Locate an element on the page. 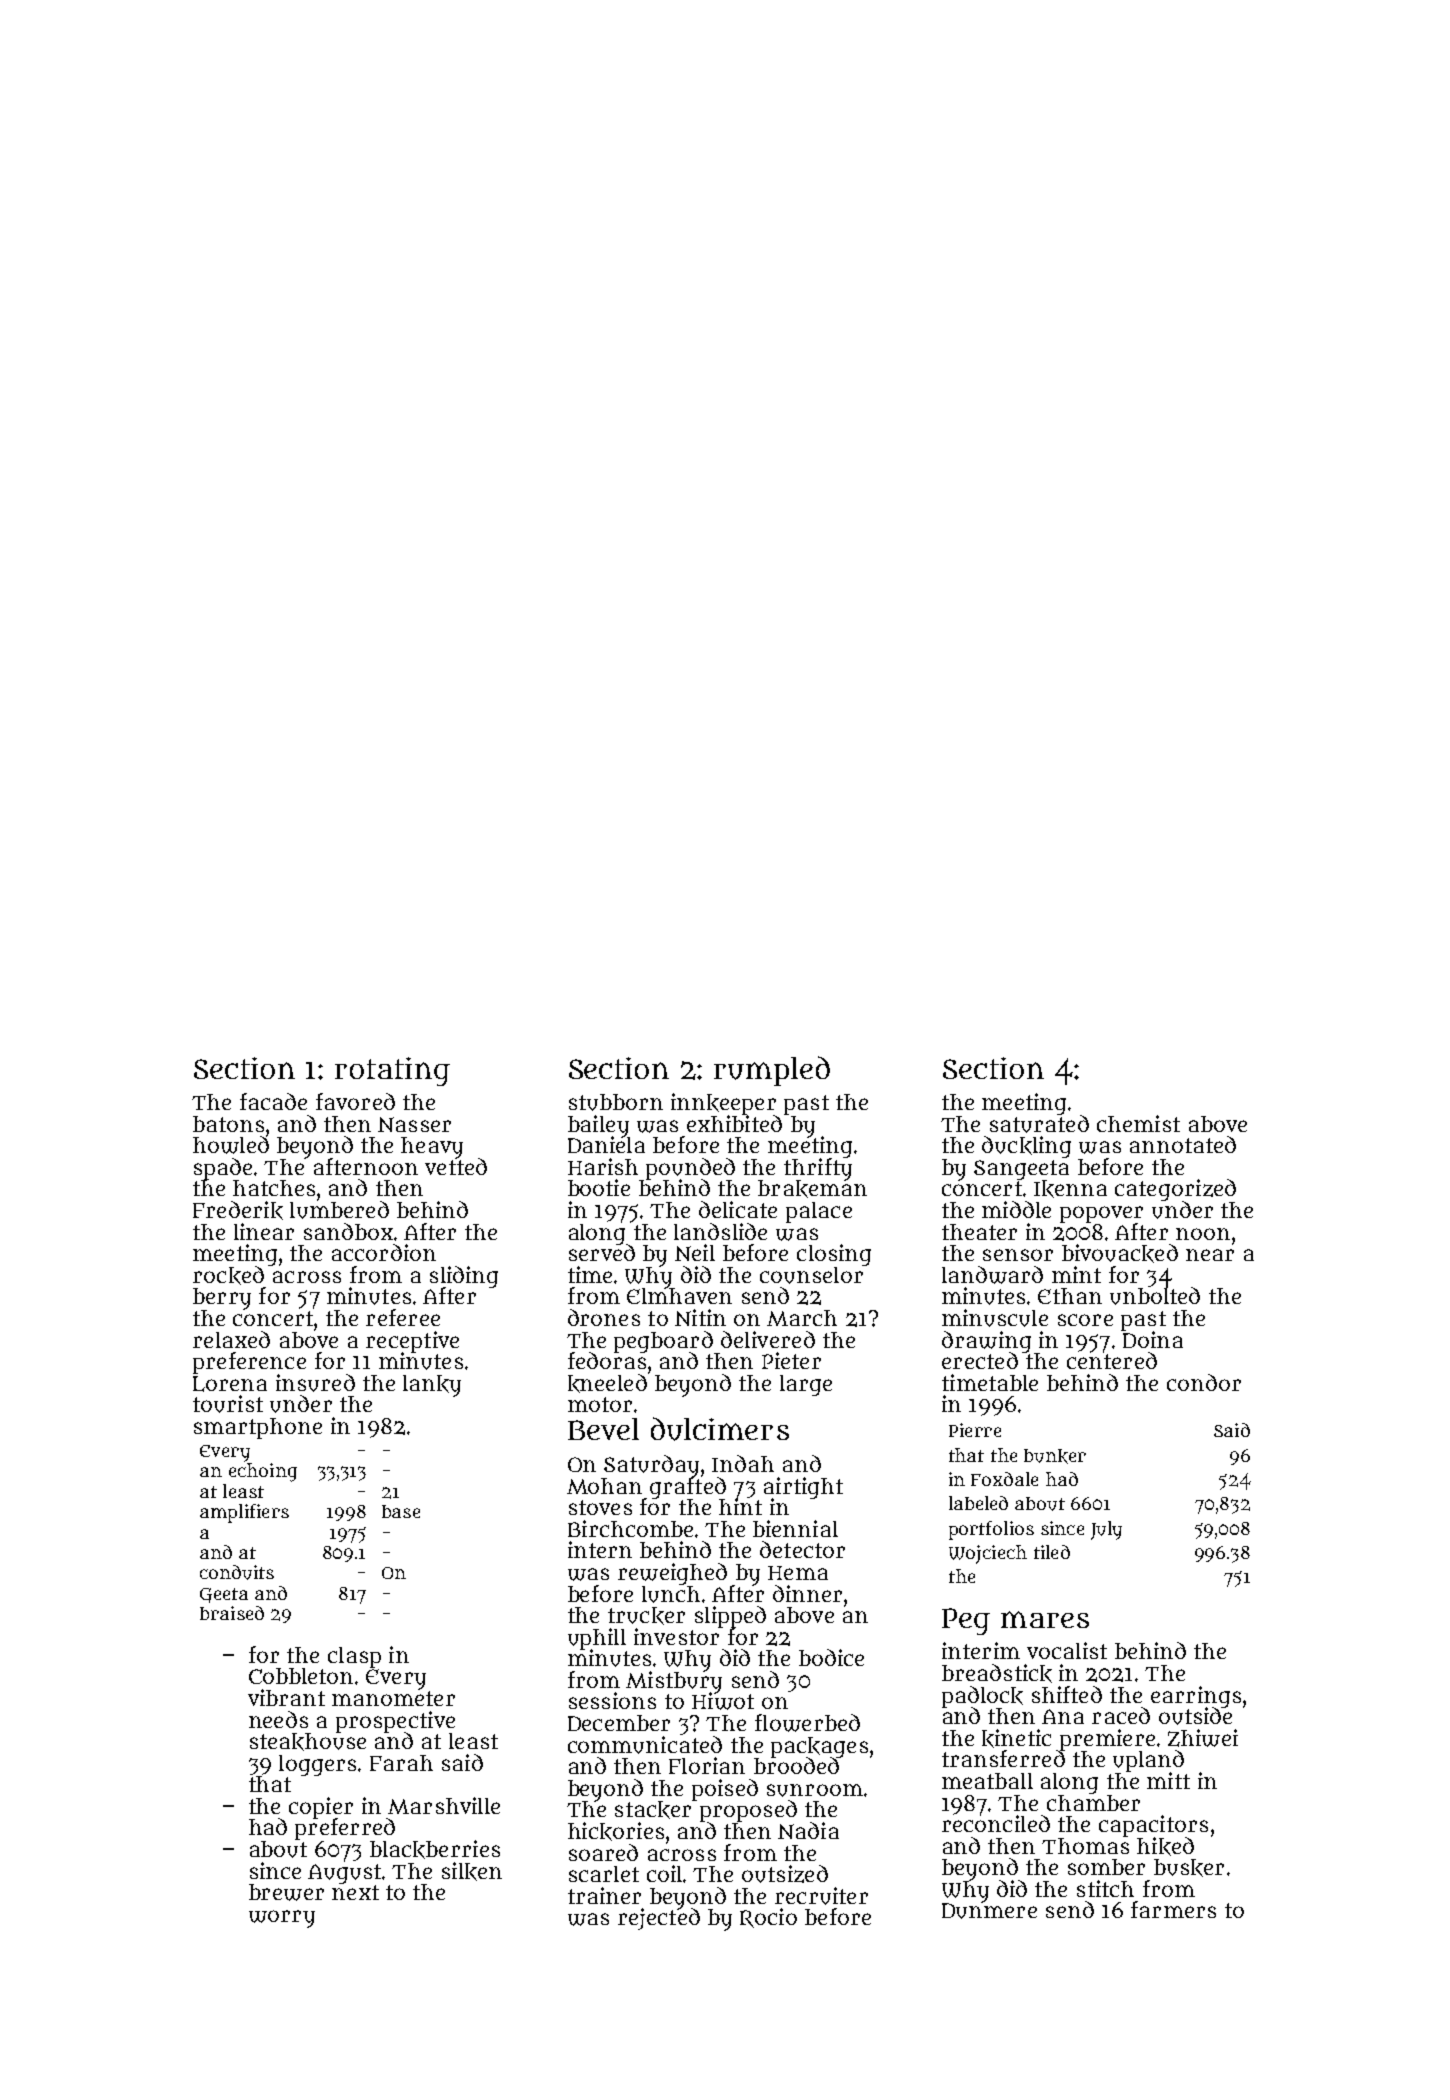  condor is located at coordinates (1204, 1382).
